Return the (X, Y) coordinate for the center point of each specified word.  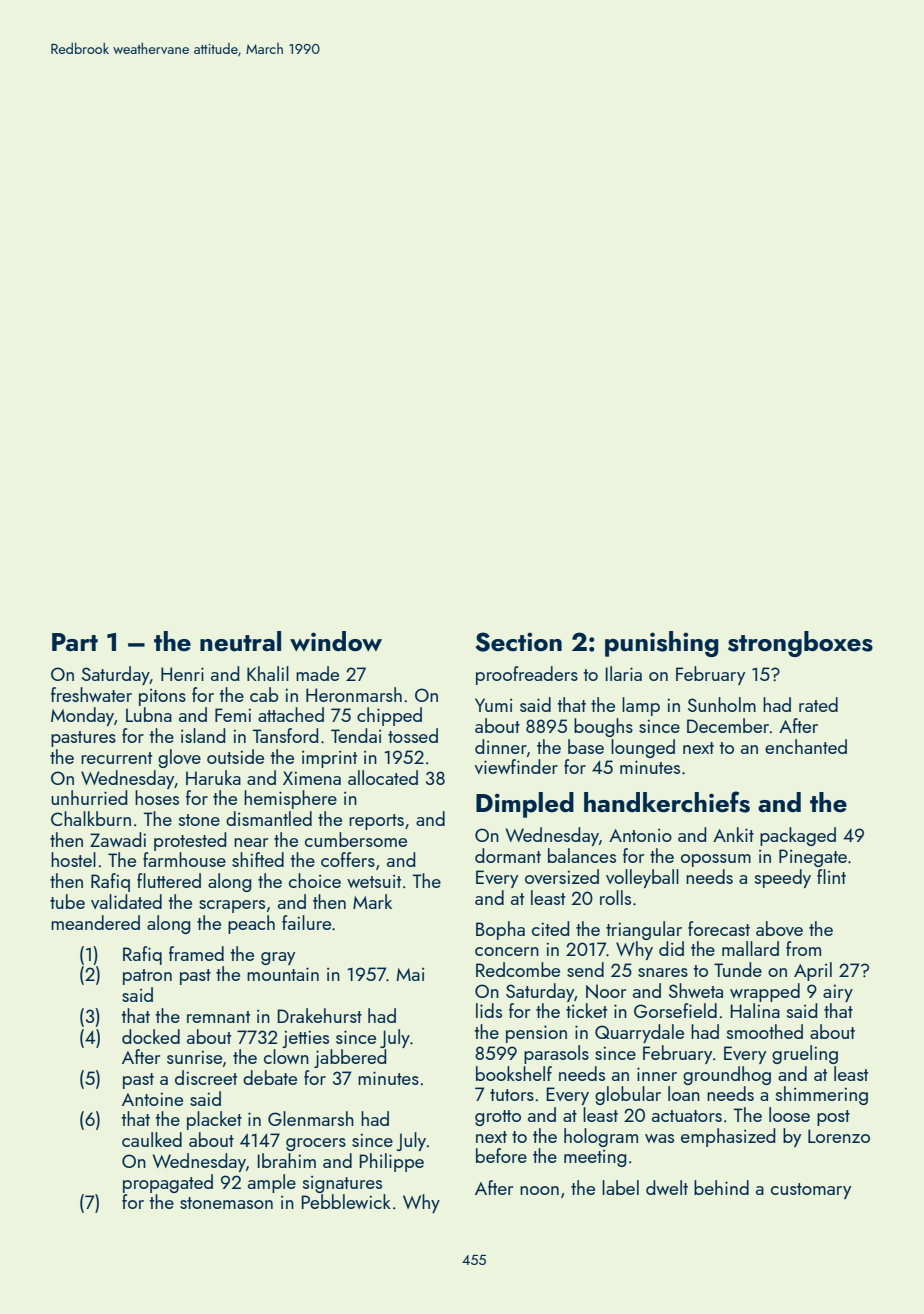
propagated (168, 1183)
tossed (413, 735)
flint (831, 876)
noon (539, 1190)
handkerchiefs (667, 802)
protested (190, 841)
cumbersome (356, 839)
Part (75, 642)
